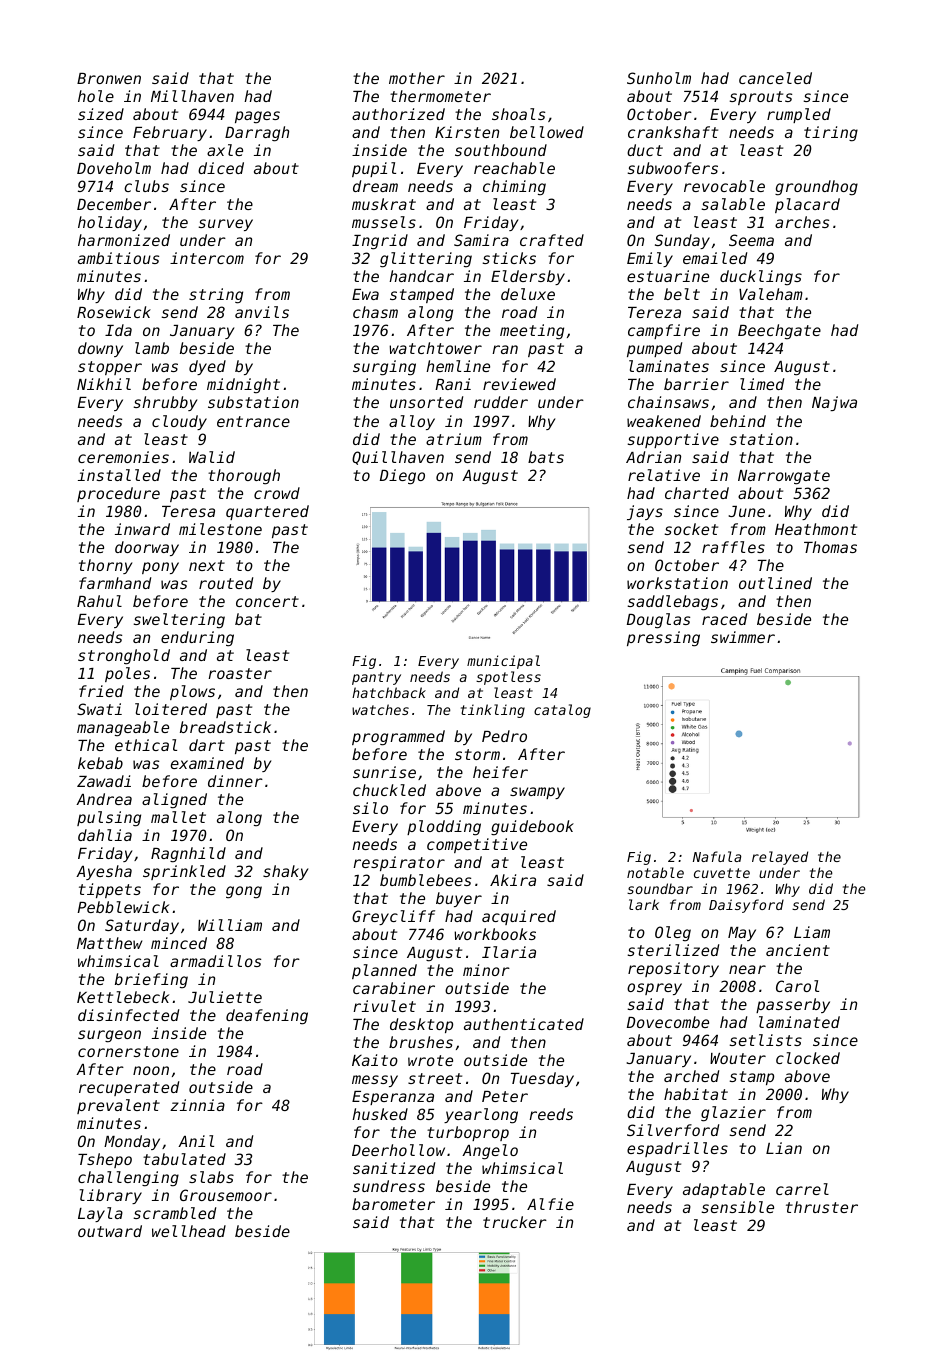  Describe the element at coordinates (717, 856) in the page. I see `Nafula` at that location.
